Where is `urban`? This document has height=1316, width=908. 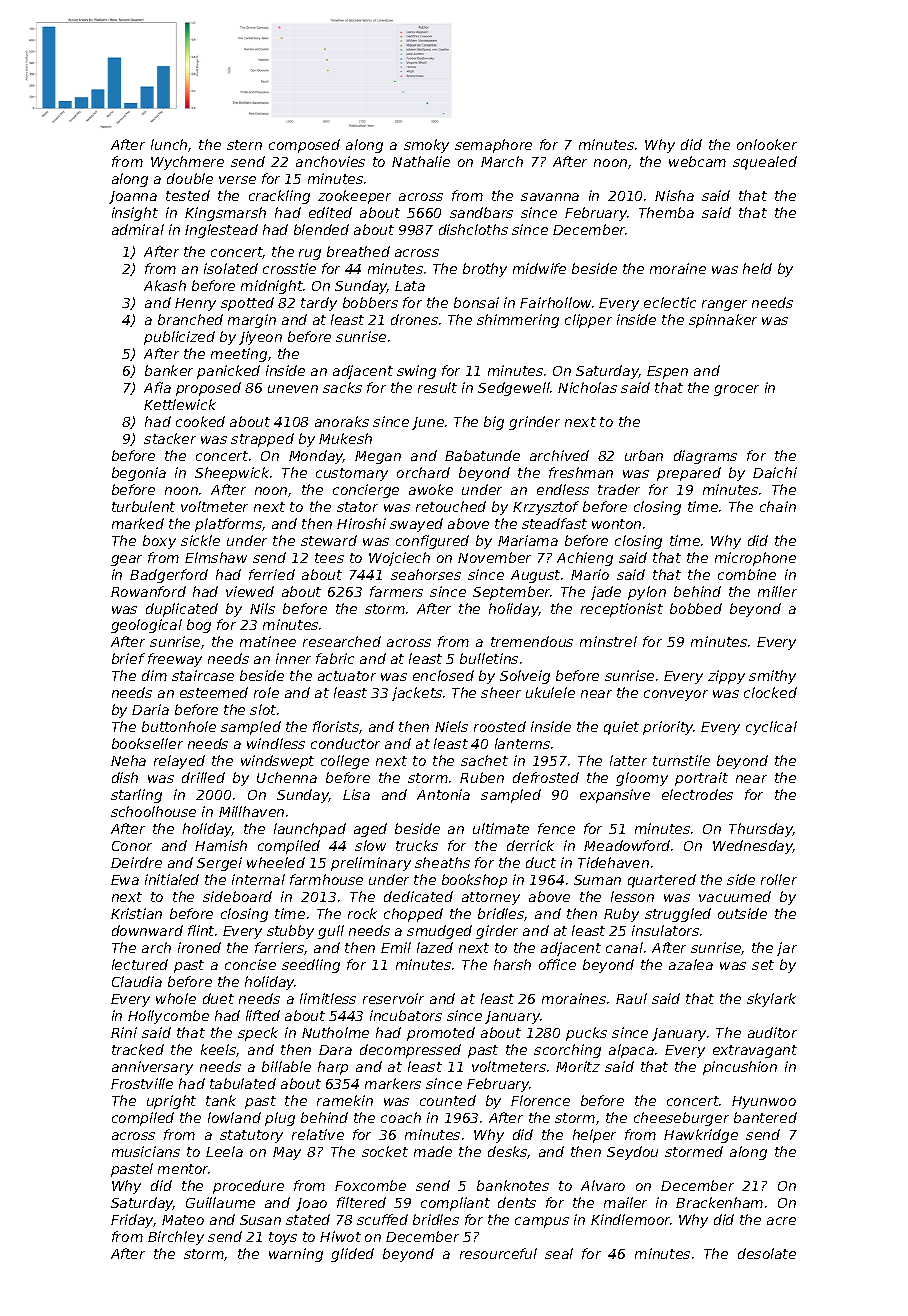
urban is located at coordinates (644, 455).
